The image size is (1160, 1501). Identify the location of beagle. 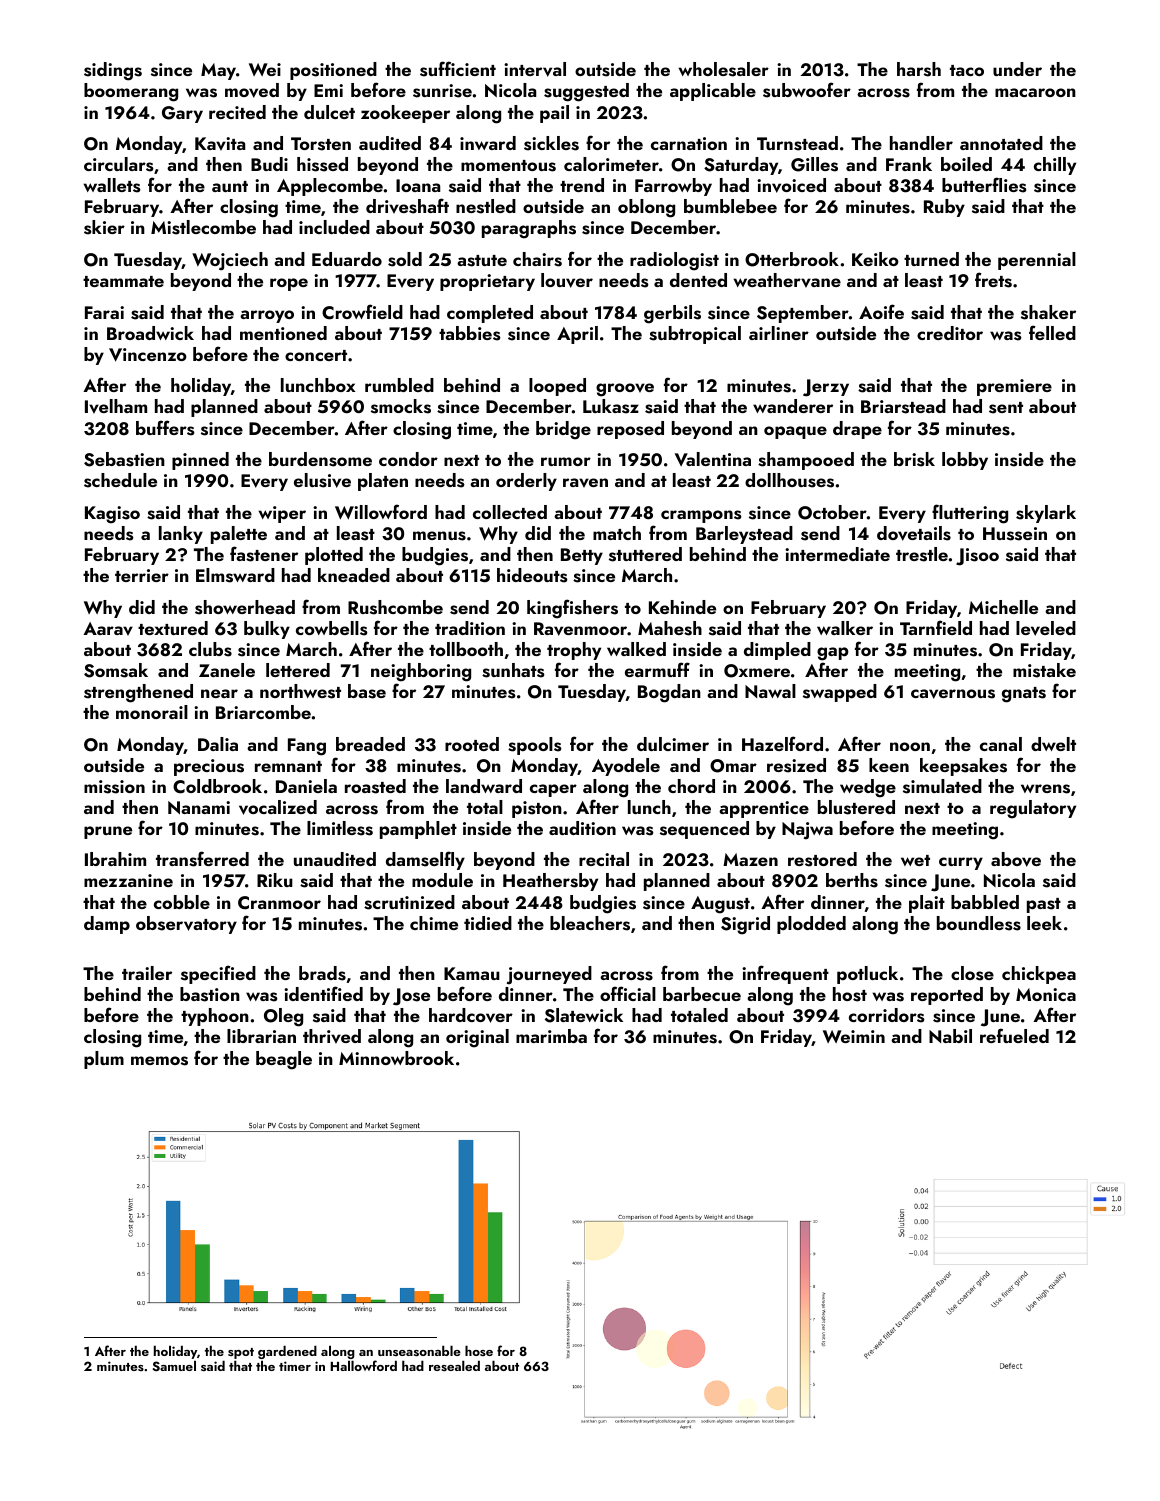
(284, 1060).
